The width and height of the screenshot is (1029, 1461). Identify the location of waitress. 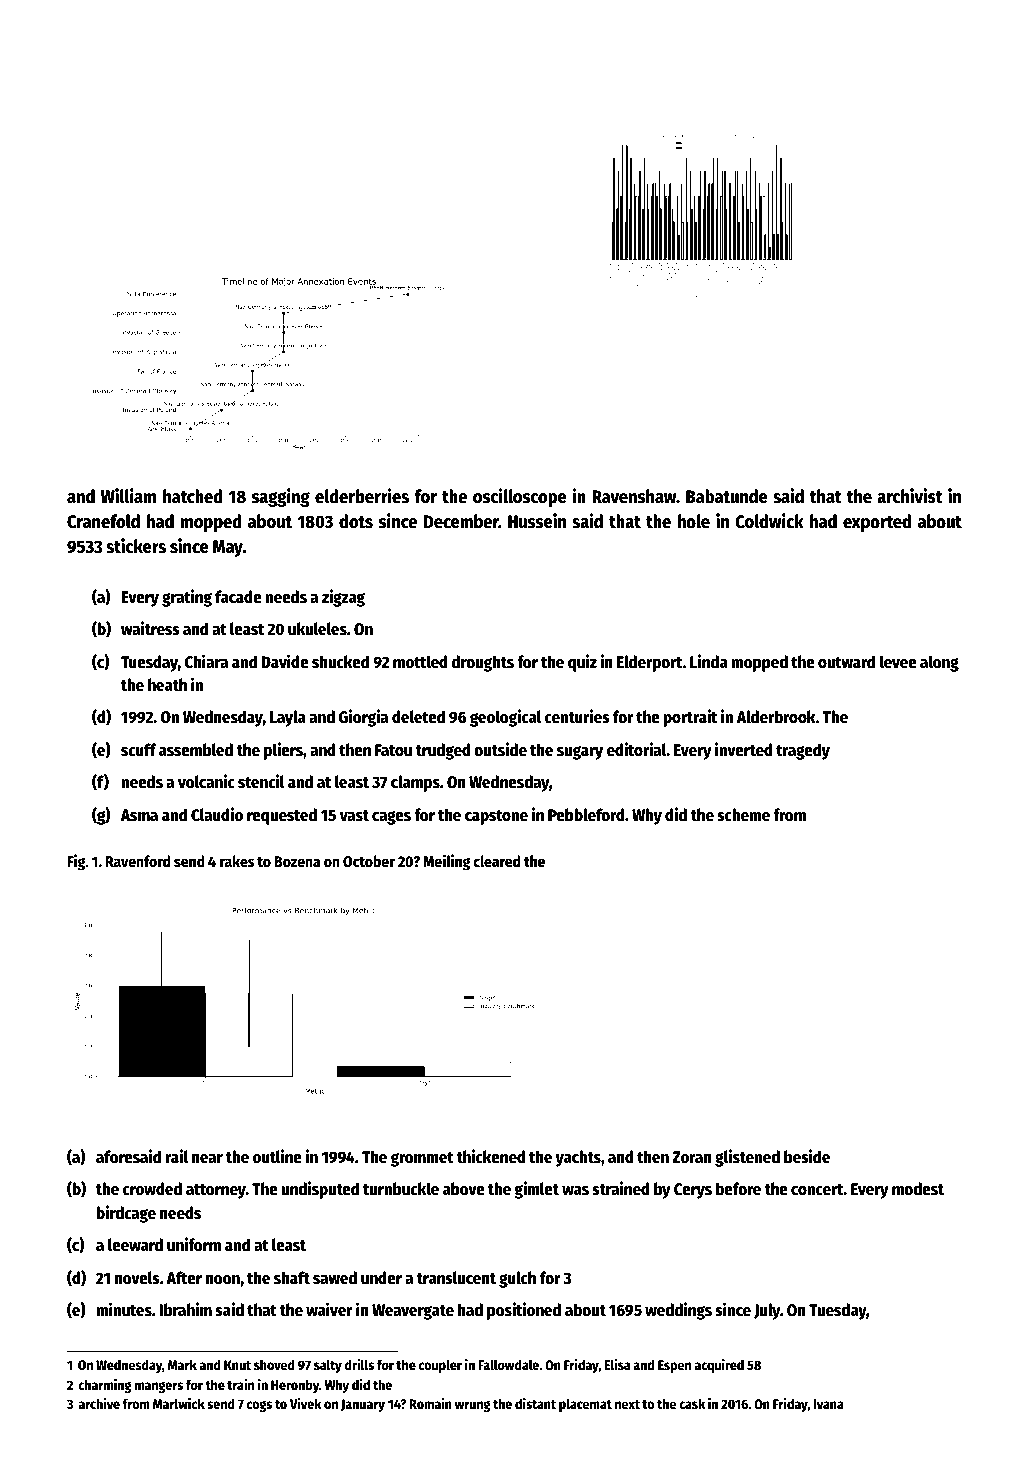
(150, 628).
